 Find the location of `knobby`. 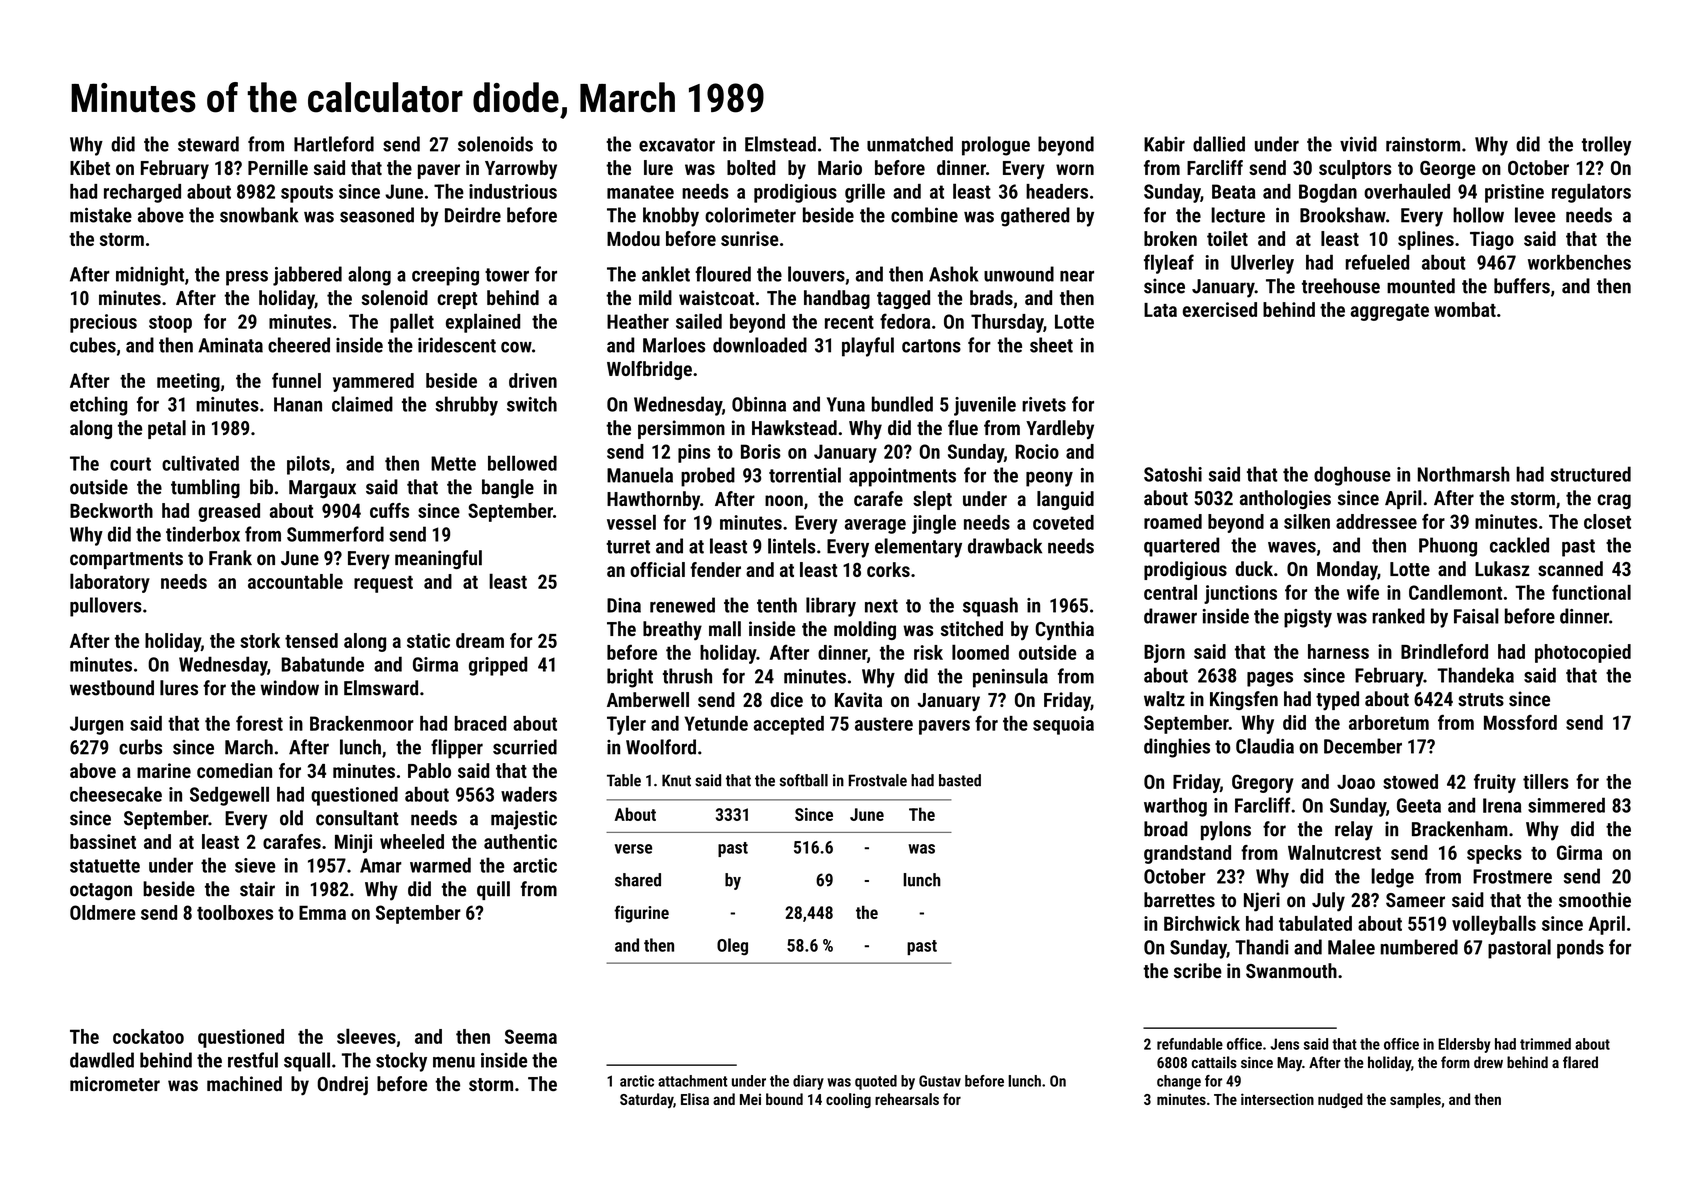

knobby is located at coordinates (671, 217).
